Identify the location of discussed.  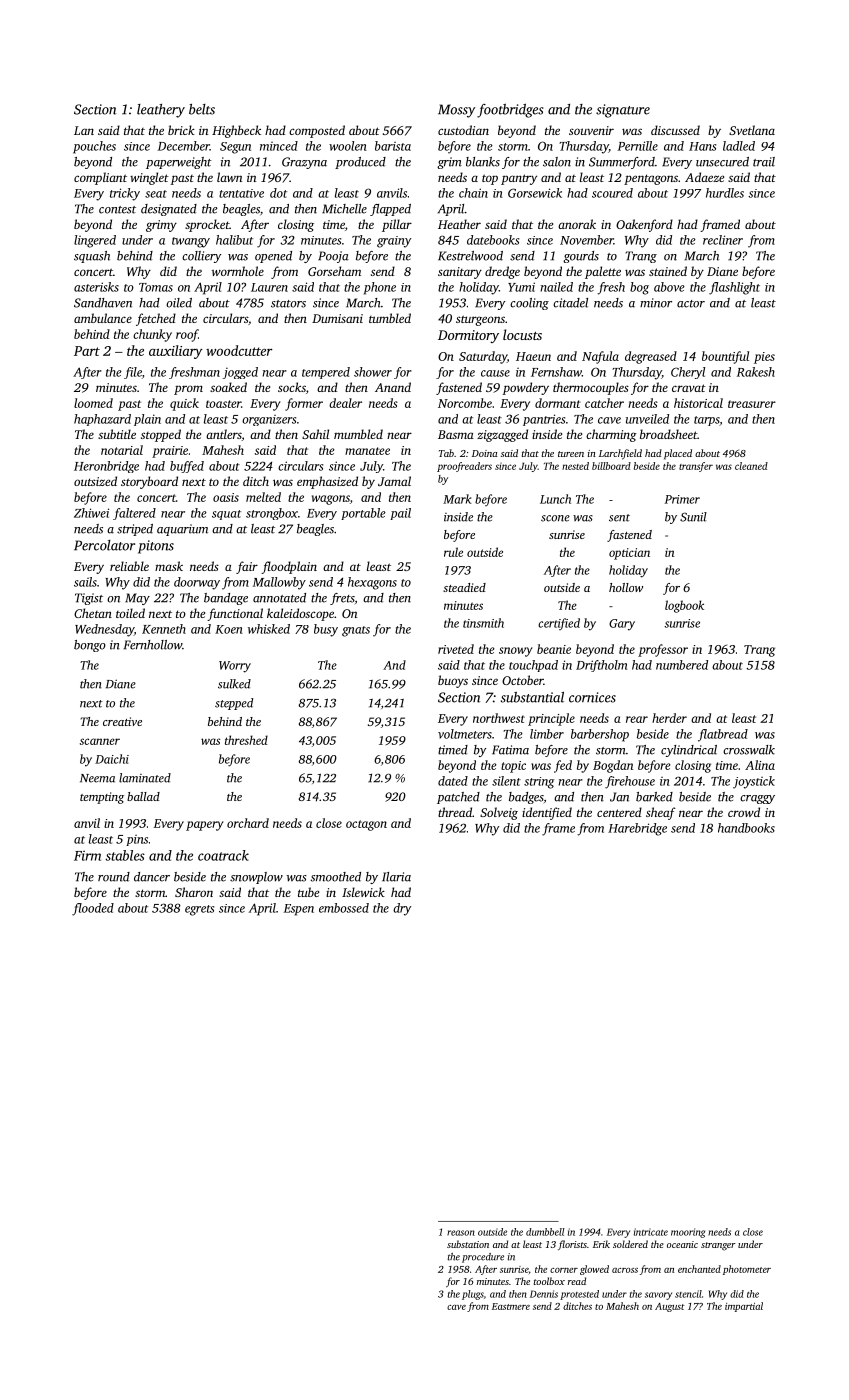
(675, 130).
